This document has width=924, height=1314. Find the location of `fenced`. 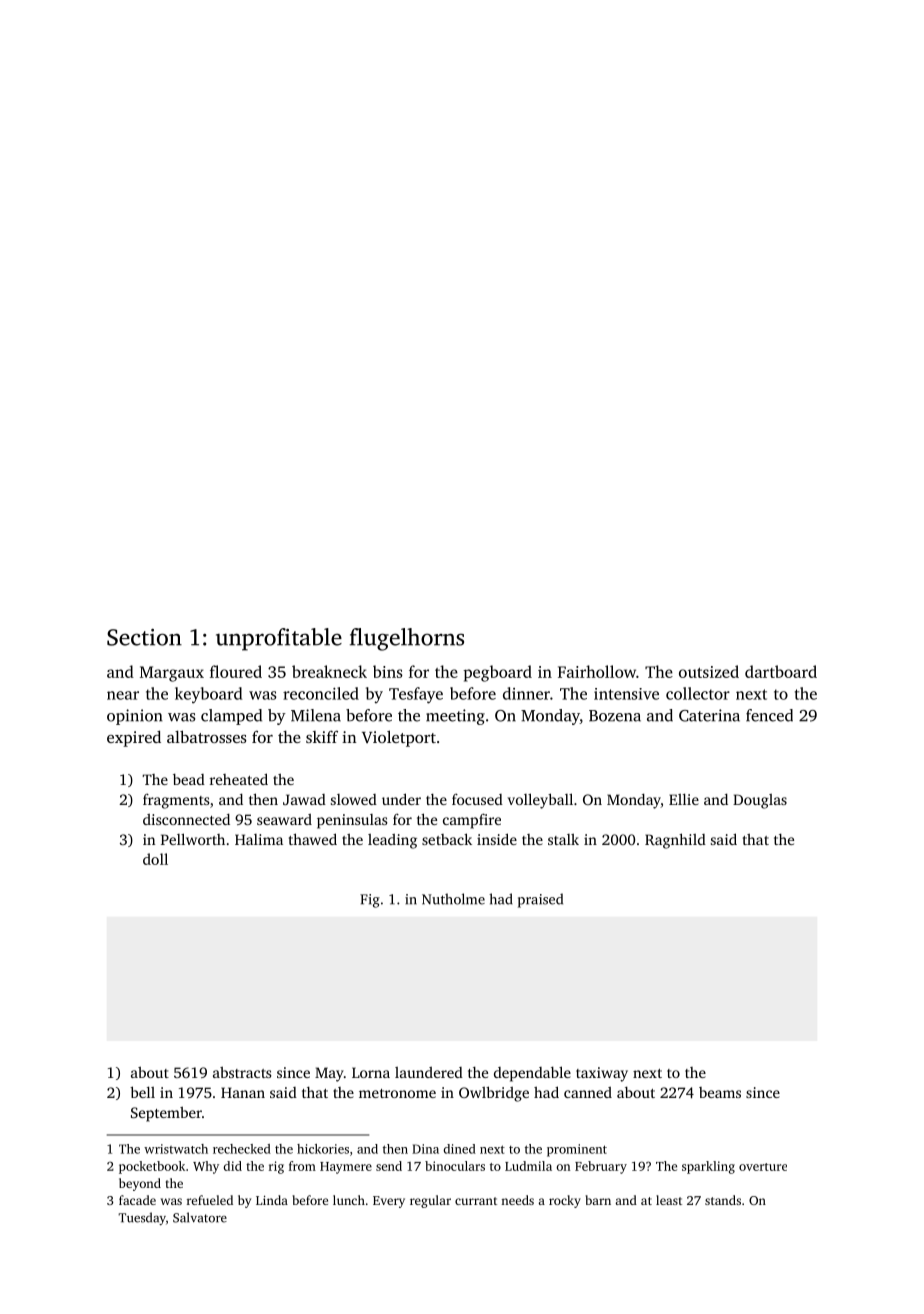

fenced is located at coordinates (769, 715).
